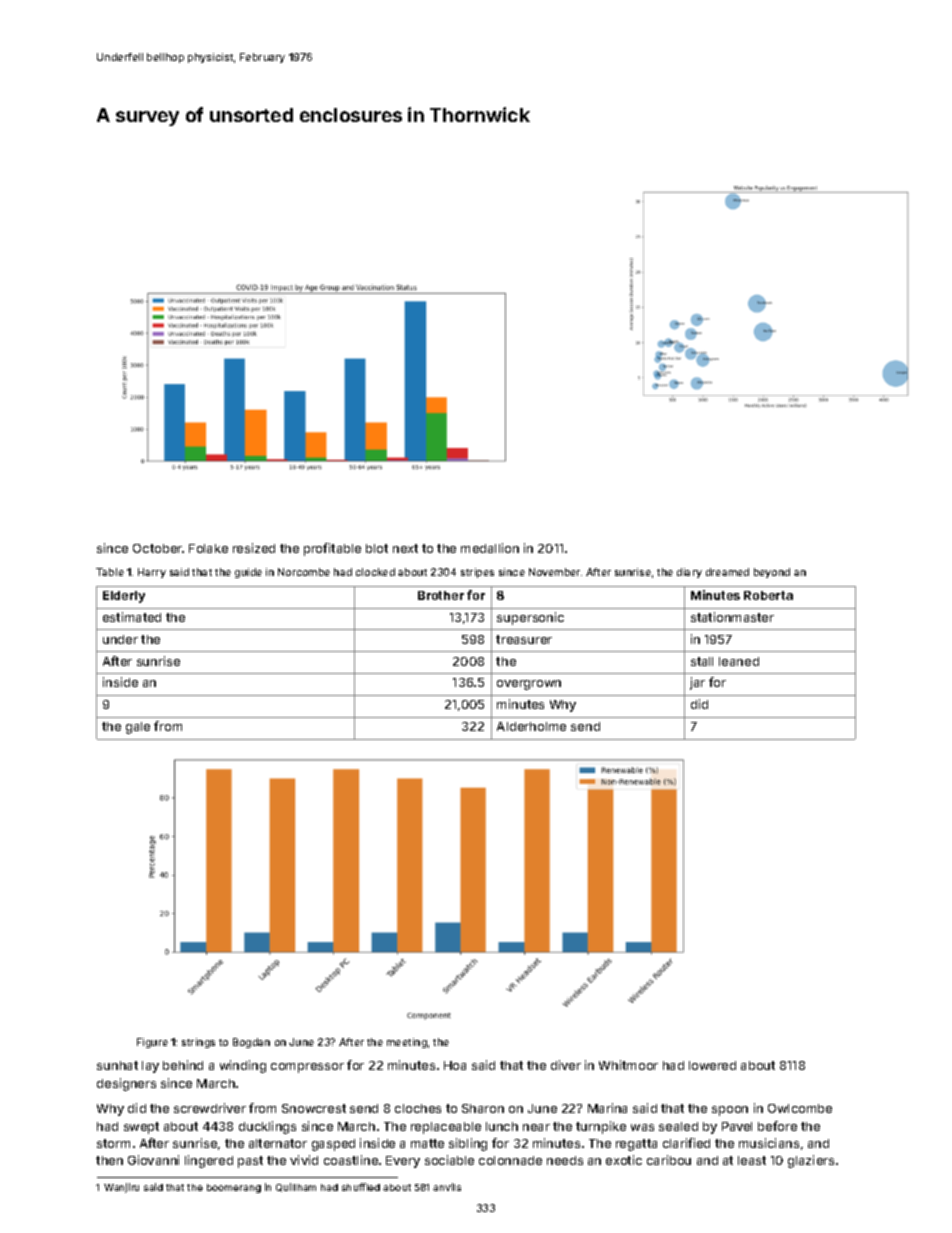 This screenshot has width=952, height=1233. I want to click on Harry, so click(152, 573).
